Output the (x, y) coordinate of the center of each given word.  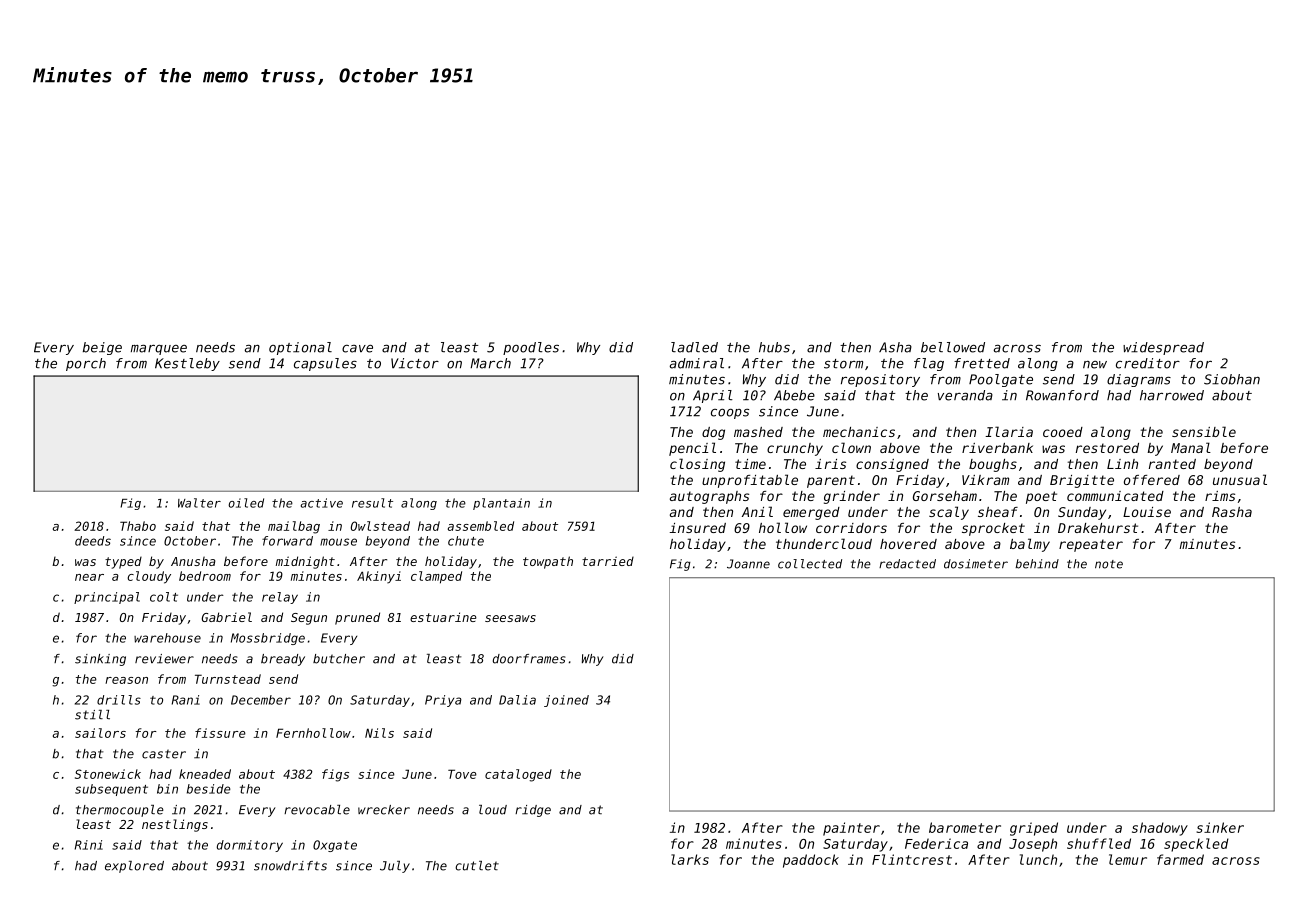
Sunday (1082, 513)
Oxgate (335, 846)
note (1109, 564)
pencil (692, 449)
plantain (501, 504)
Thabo (138, 526)
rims (1220, 496)
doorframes (529, 659)
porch (86, 364)
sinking (100, 660)
